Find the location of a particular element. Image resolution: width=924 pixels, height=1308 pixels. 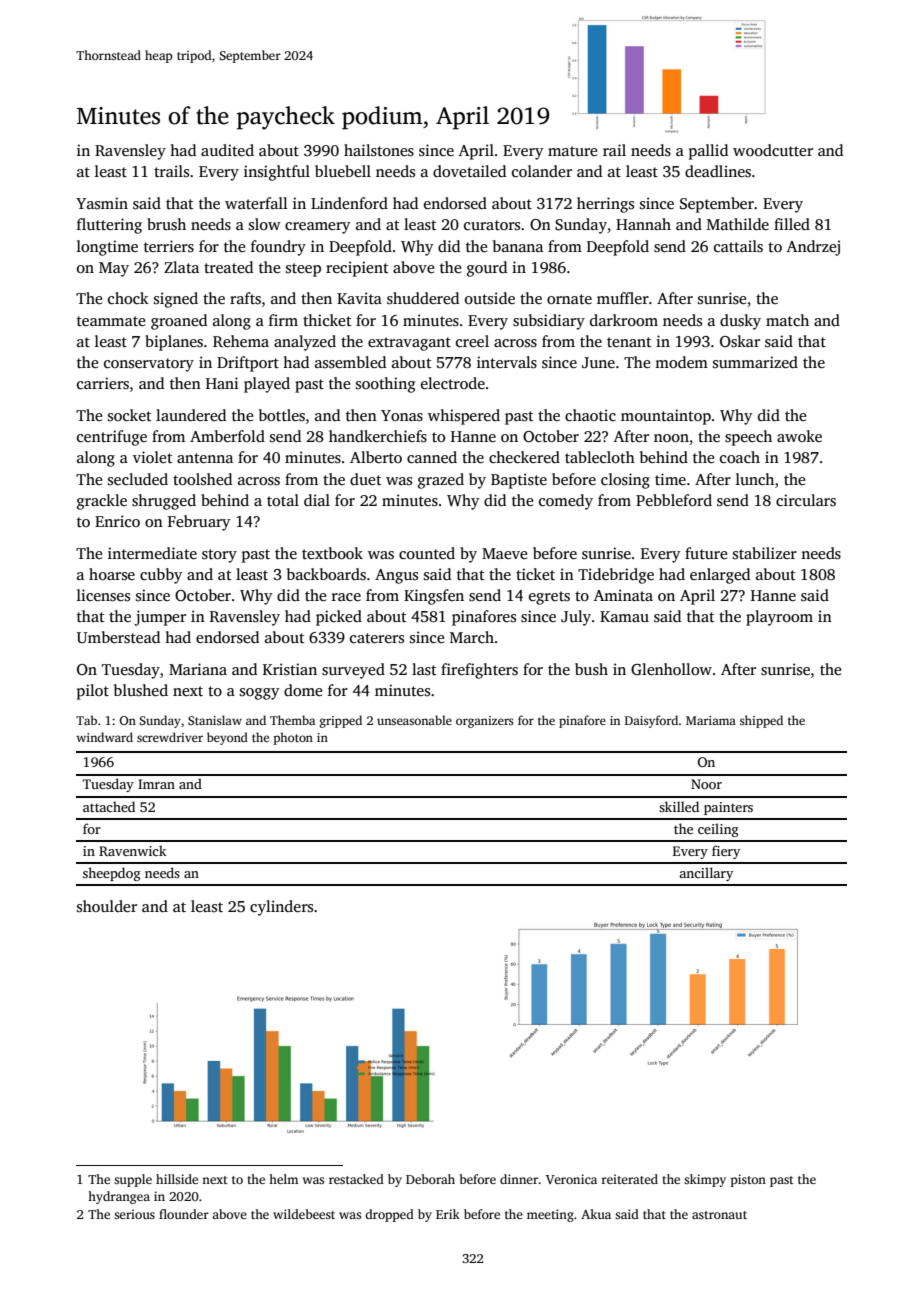

Veronica is located at coordinates (571, 1179).
